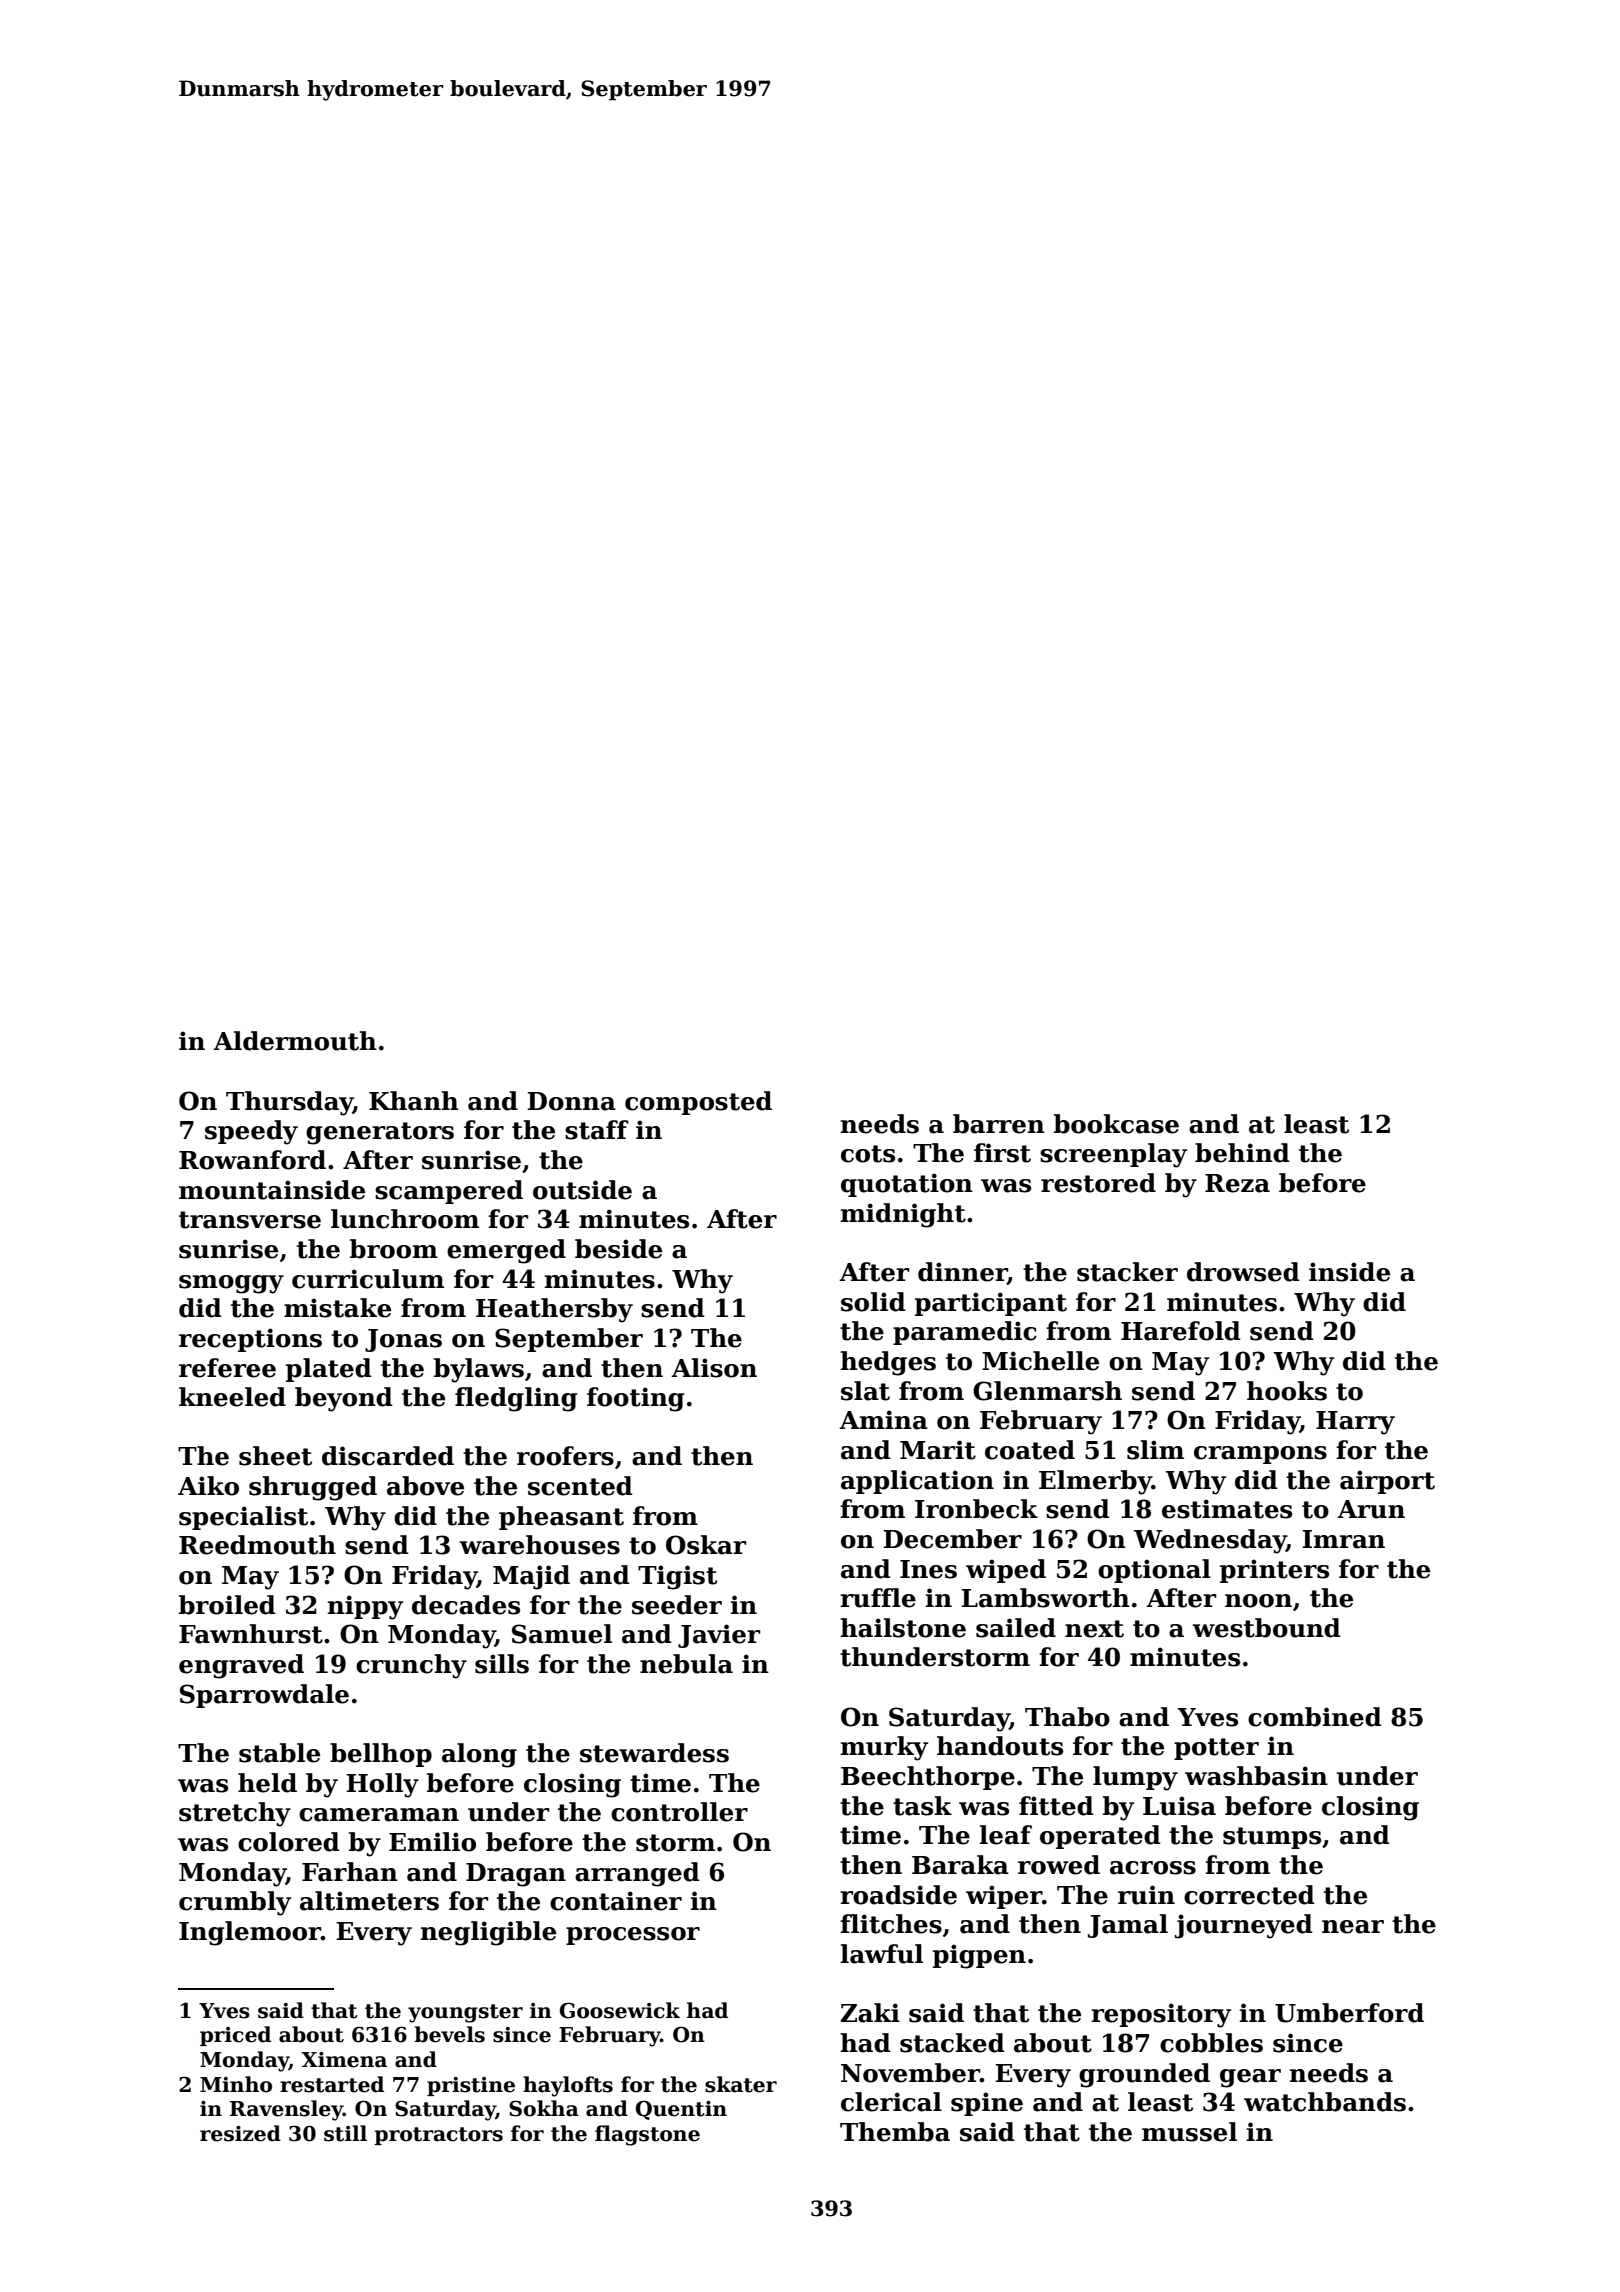 This document has height=2292, width=1620. Describe the element at coordinates (235, 2036) in the document. I see `priced` at that location.
